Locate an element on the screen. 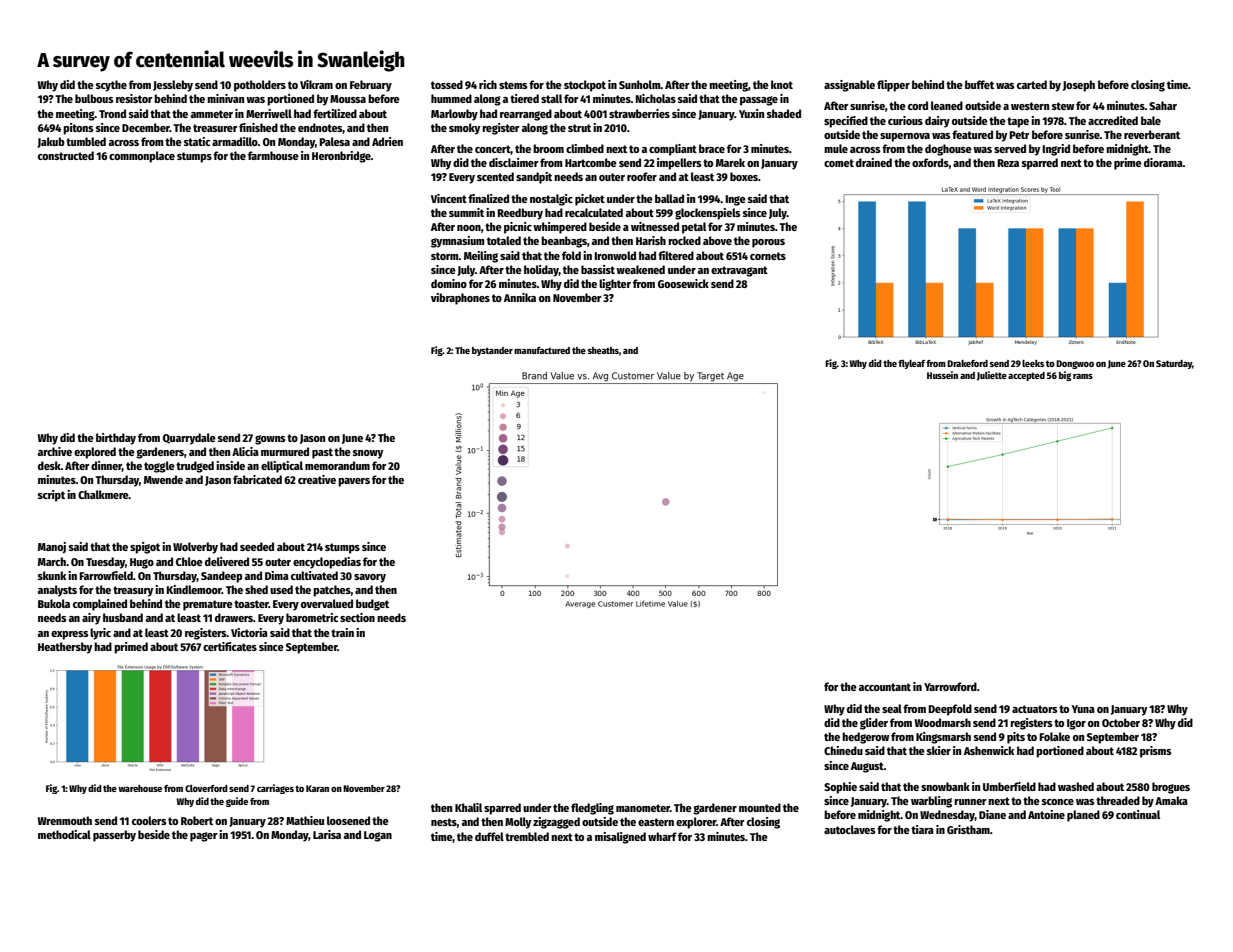 This screenshot has width=1233, height=952. diorama is located at coordinates (1163, 162).
